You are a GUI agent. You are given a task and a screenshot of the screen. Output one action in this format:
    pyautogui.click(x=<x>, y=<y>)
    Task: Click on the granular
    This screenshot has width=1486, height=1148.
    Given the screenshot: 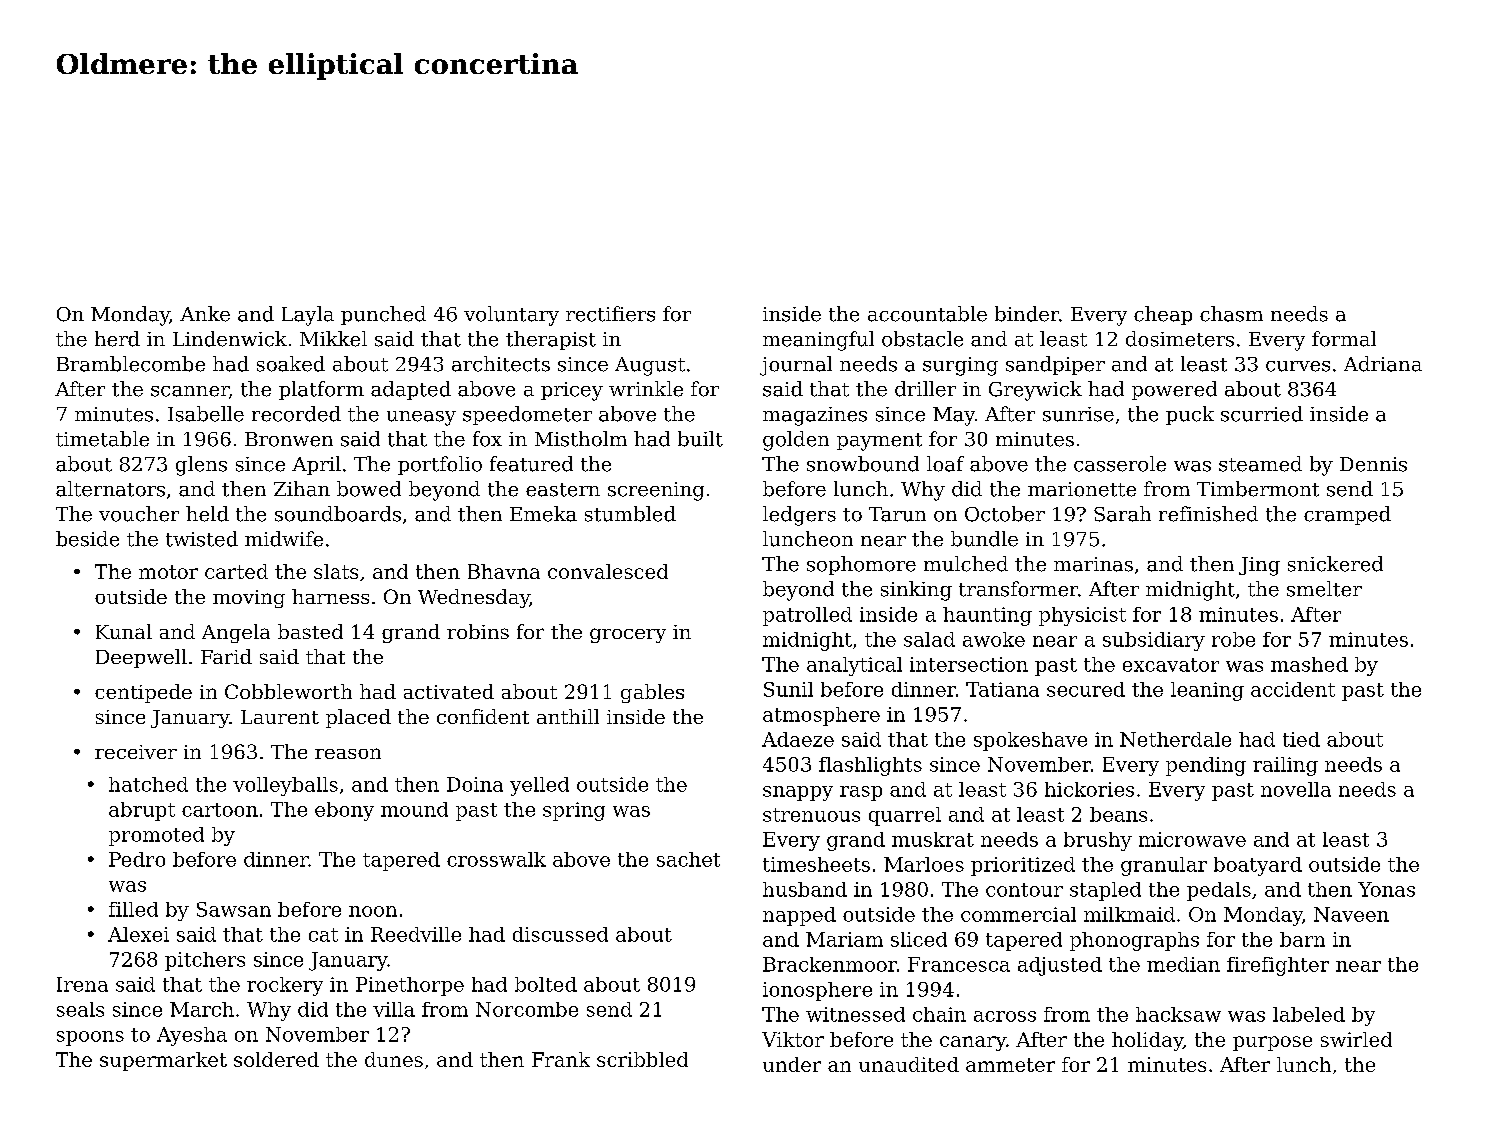 What is the action you would take?
    pyautogui.click(x=1164, y=866)
